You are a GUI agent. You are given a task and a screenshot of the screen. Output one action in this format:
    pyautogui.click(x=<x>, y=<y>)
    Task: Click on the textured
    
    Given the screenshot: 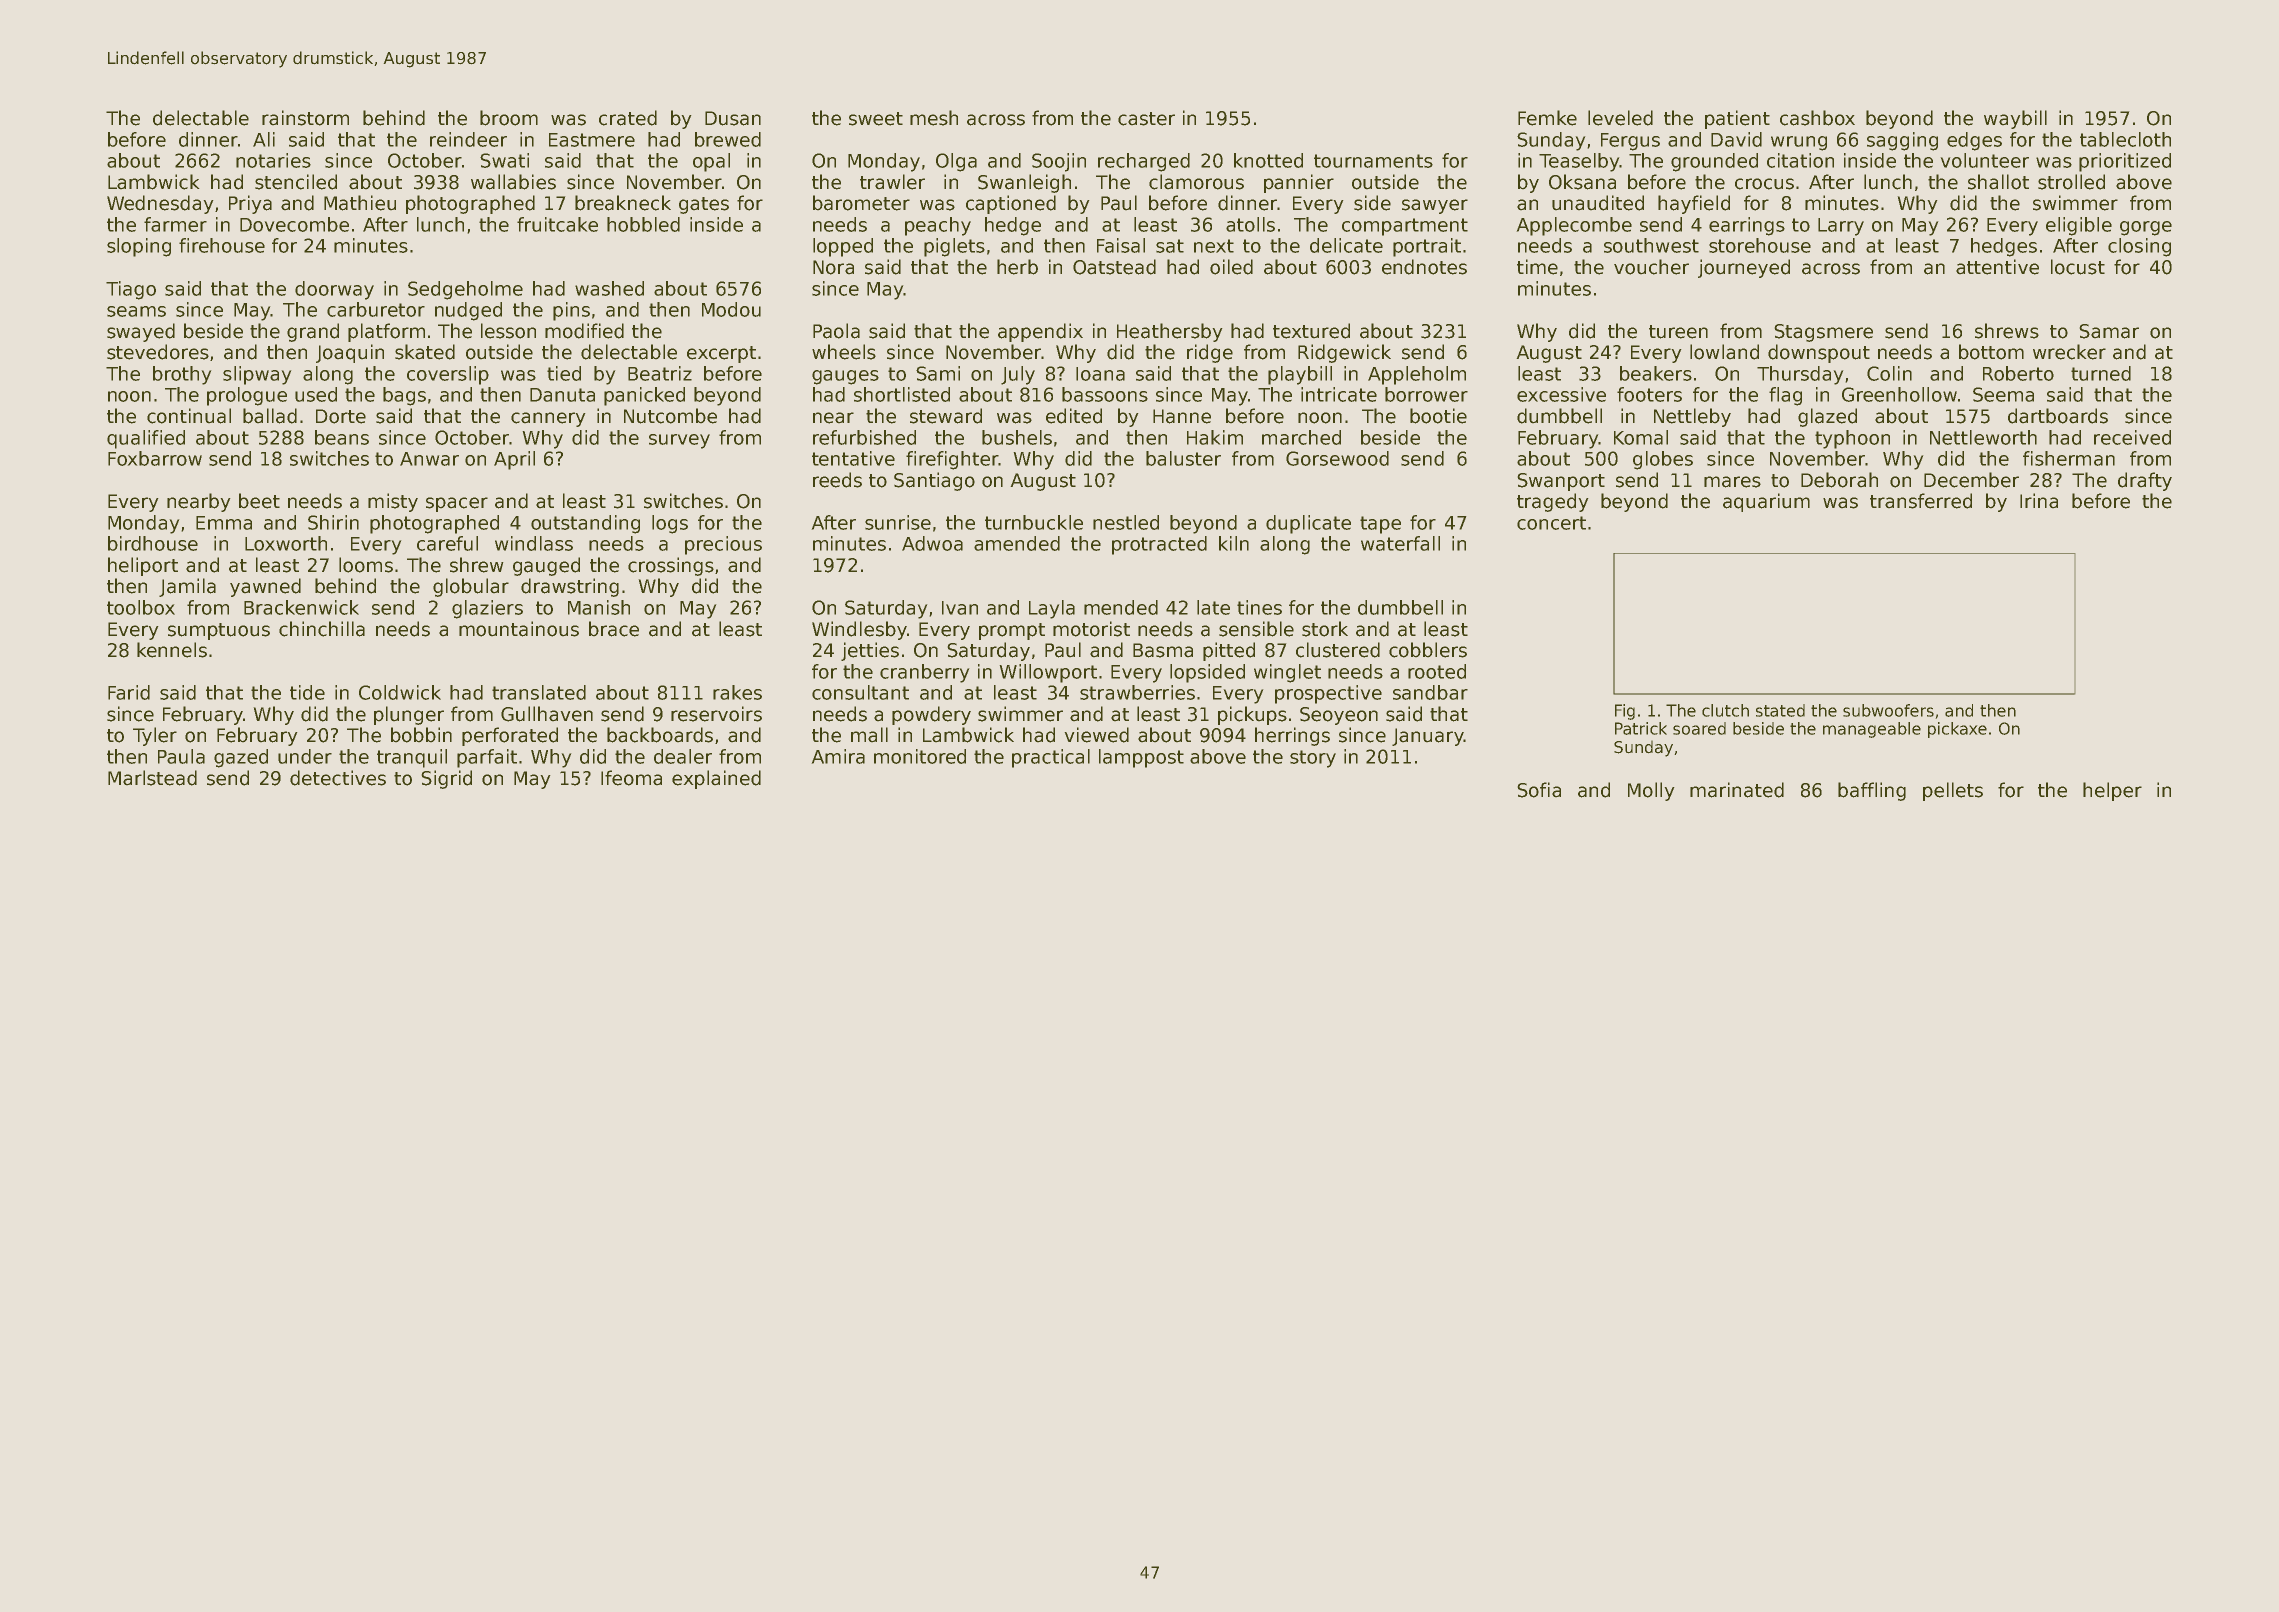 What is the action you would take?
    pyautogui.click(x=1311, y=331)
